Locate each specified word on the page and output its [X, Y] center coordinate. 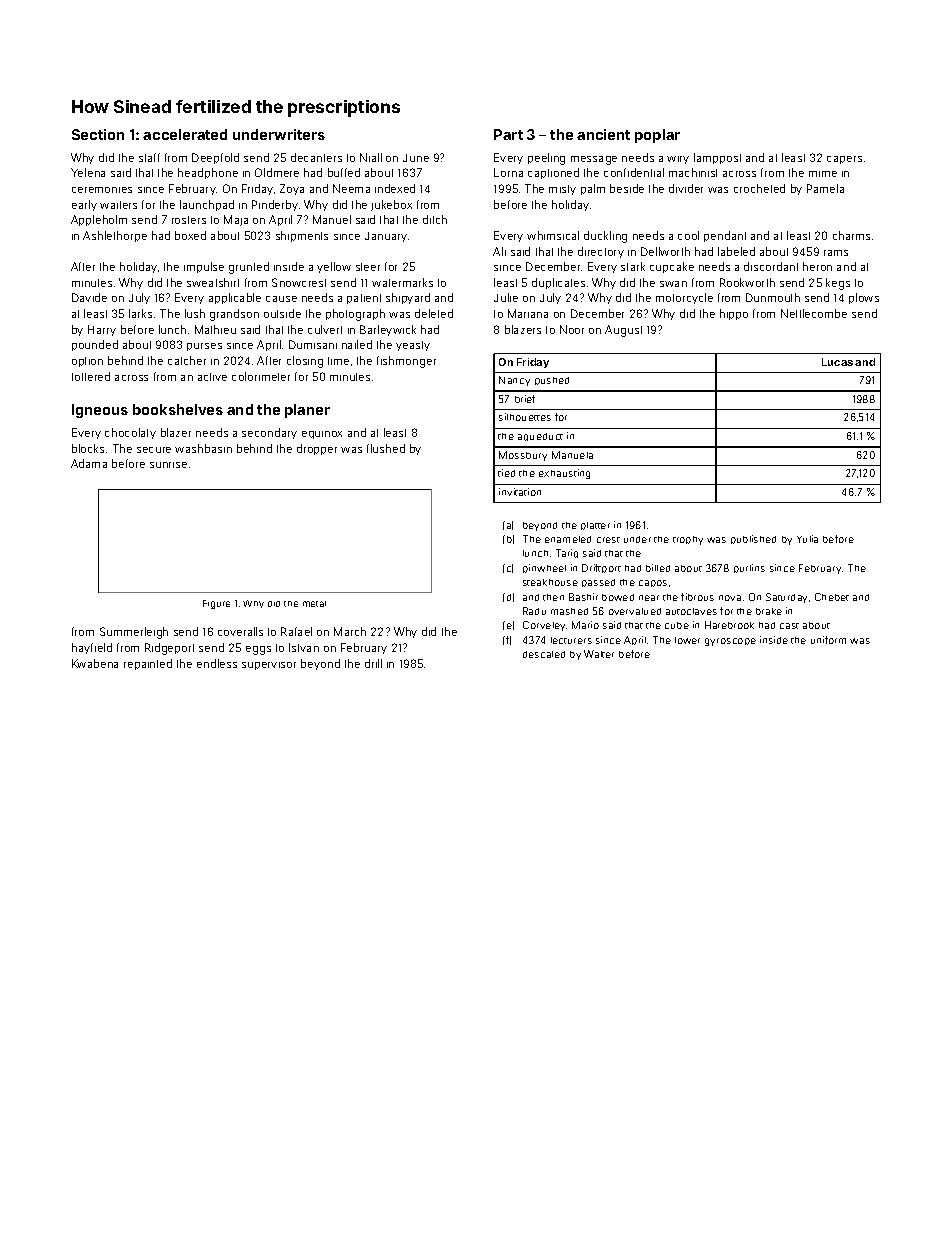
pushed [552, 381]
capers [844, 160]
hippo [734, 314]
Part [508, 134]
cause [281, 299]
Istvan [304, 647]
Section [98, 134]
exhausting [564, 474]
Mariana [528, 313]
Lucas [837, 362]
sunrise [168, 465]
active [212, 377]
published [753, 539]
